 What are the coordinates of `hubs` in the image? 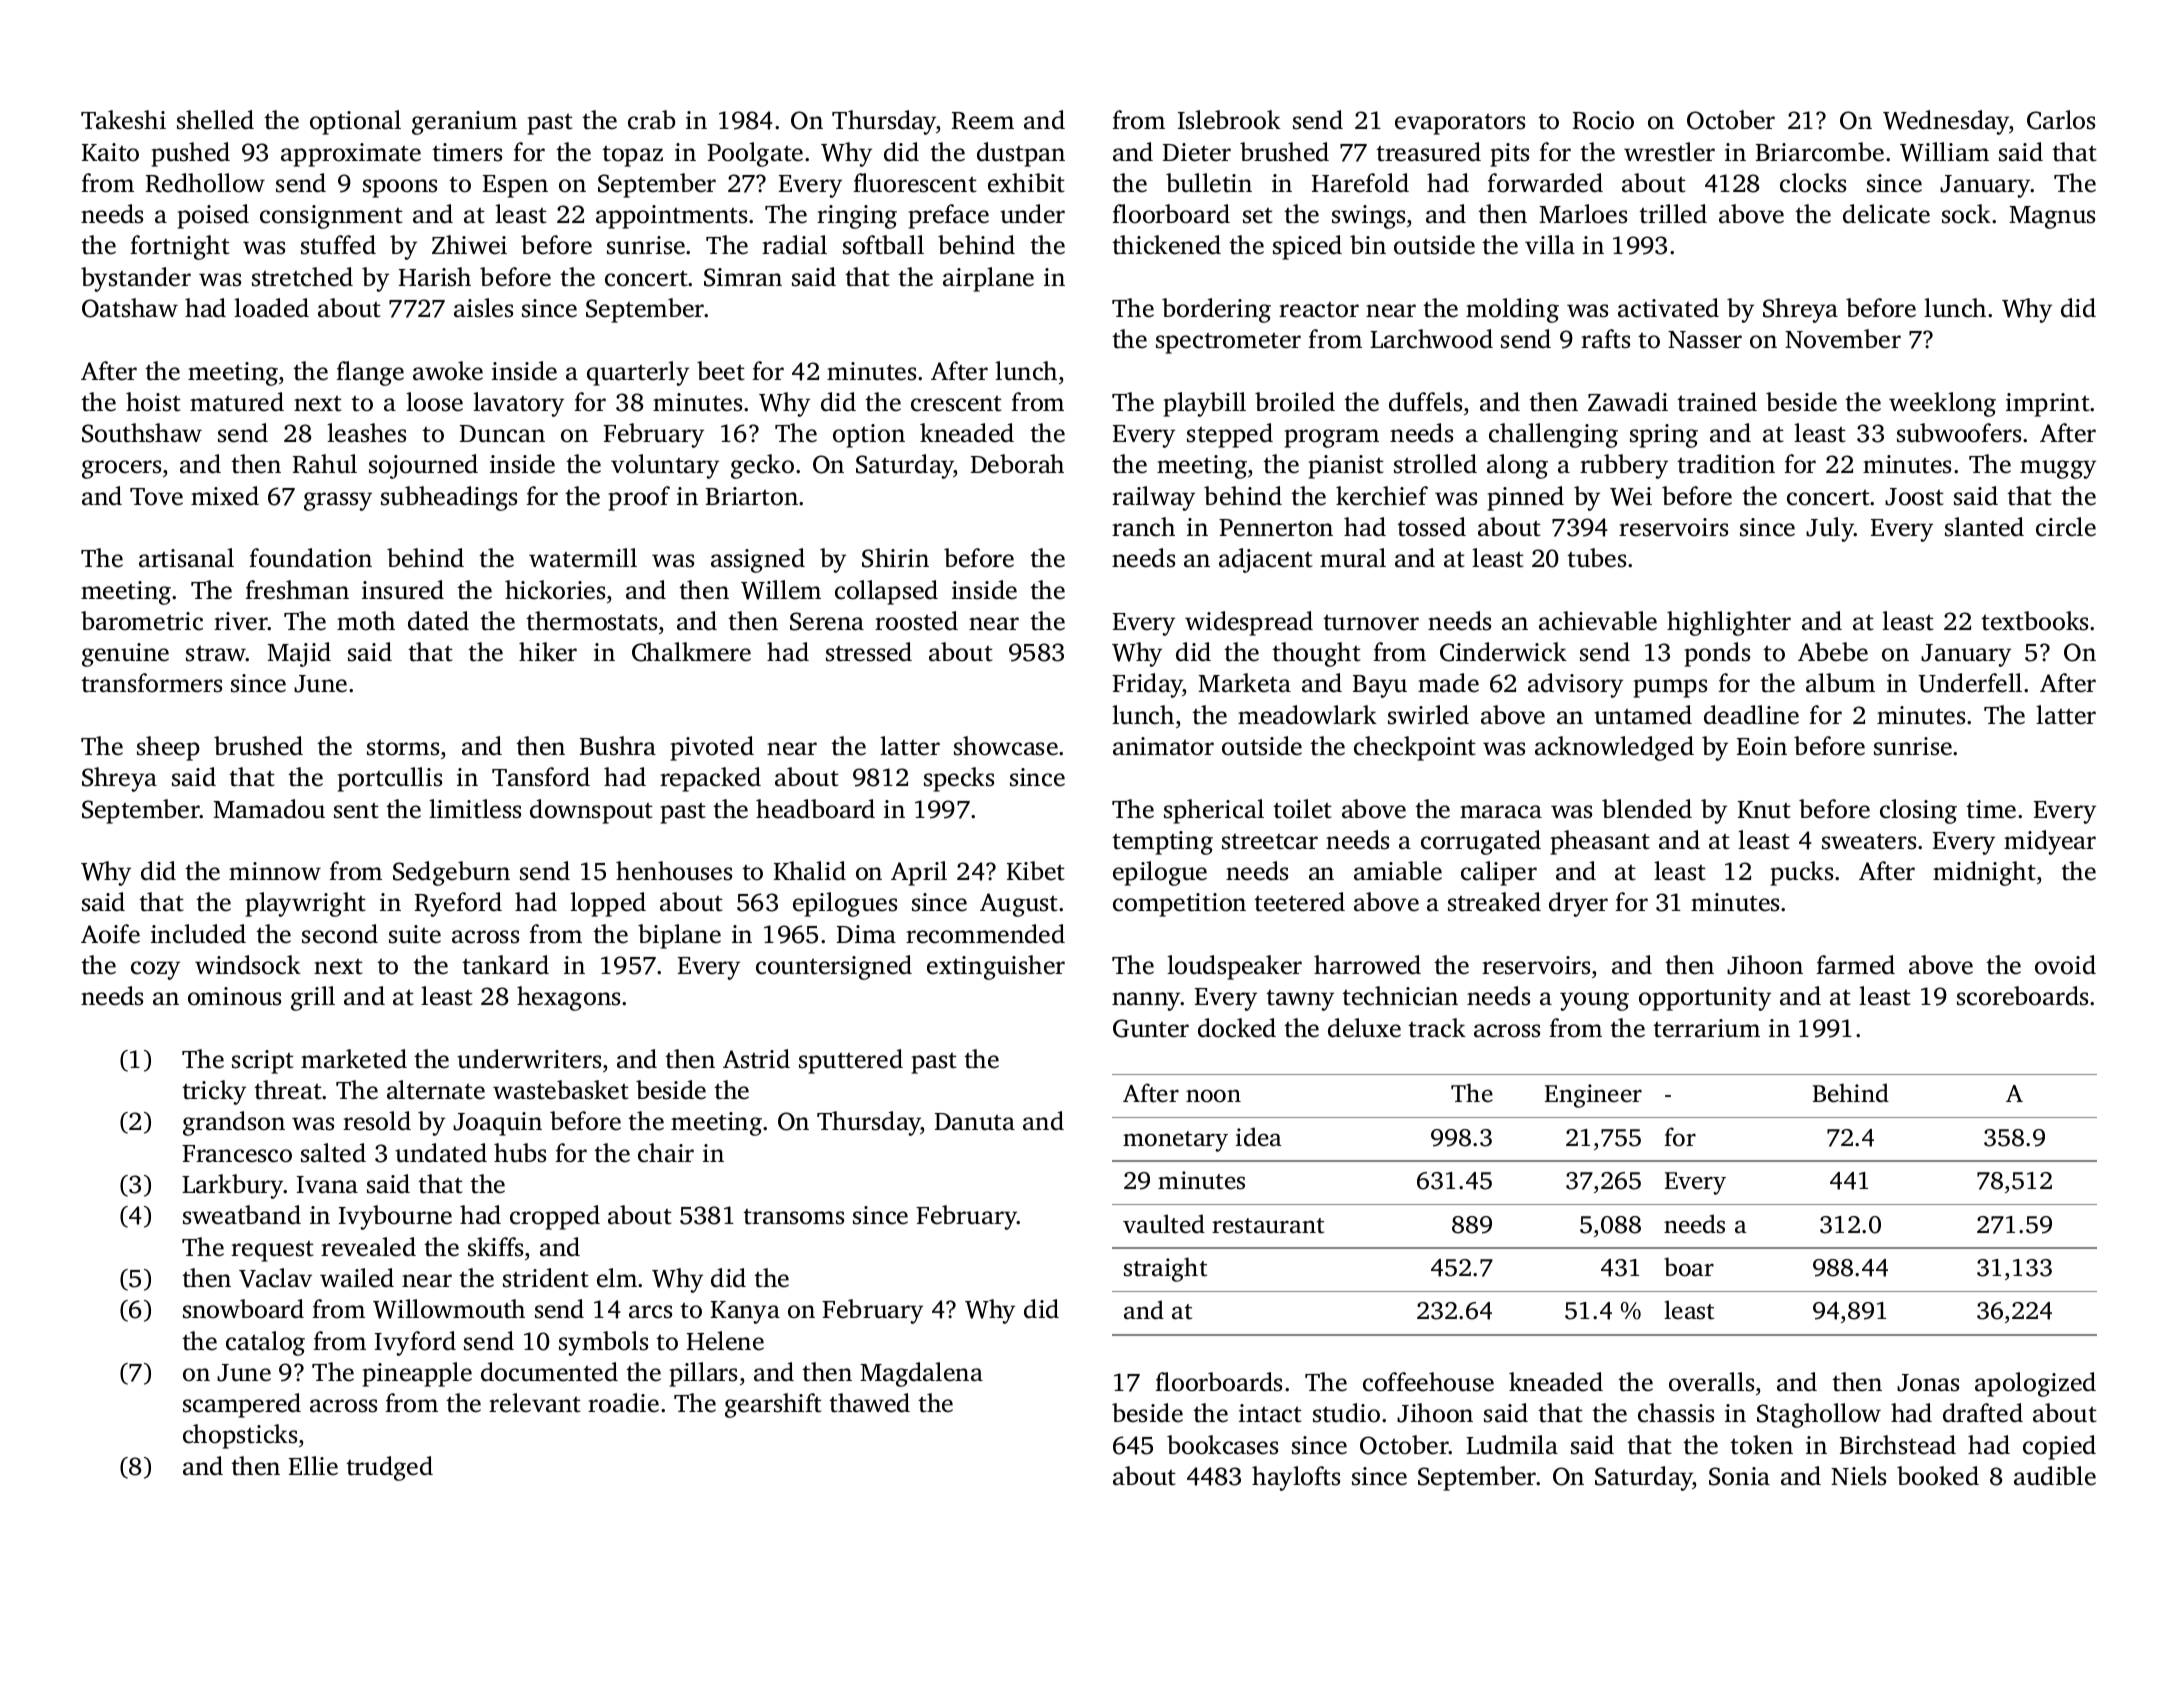 It's located at (520, 1153).
